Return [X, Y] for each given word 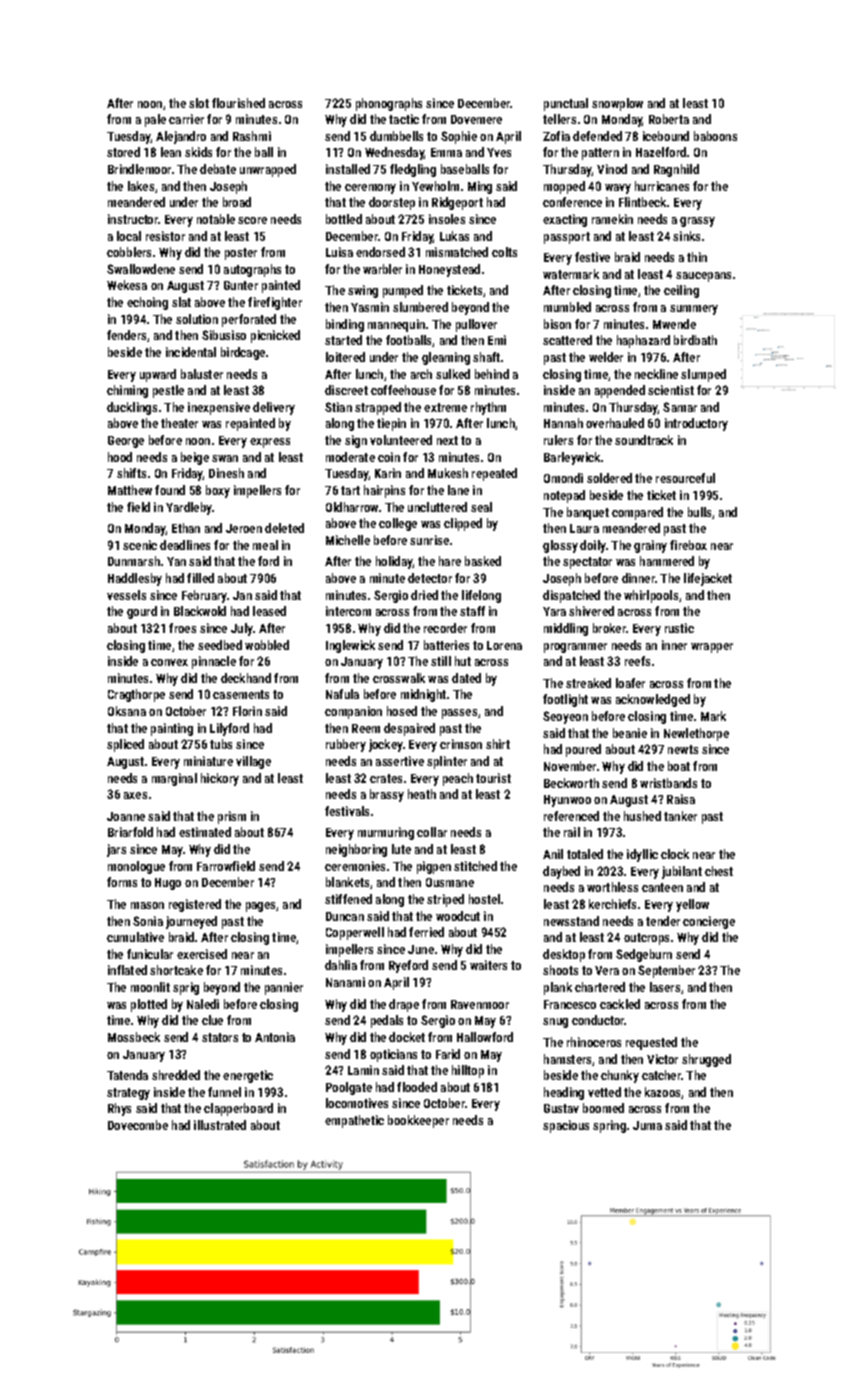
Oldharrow [352, 507]
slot [199, 103]
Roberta [669, 119]
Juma [647, 1125]
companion [353, 712]
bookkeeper [418, 1121]
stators [220, 1037]
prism [232, 817]
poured [583, 750]
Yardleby [189, 508]
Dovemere [476, 119]
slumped [703, 375]
